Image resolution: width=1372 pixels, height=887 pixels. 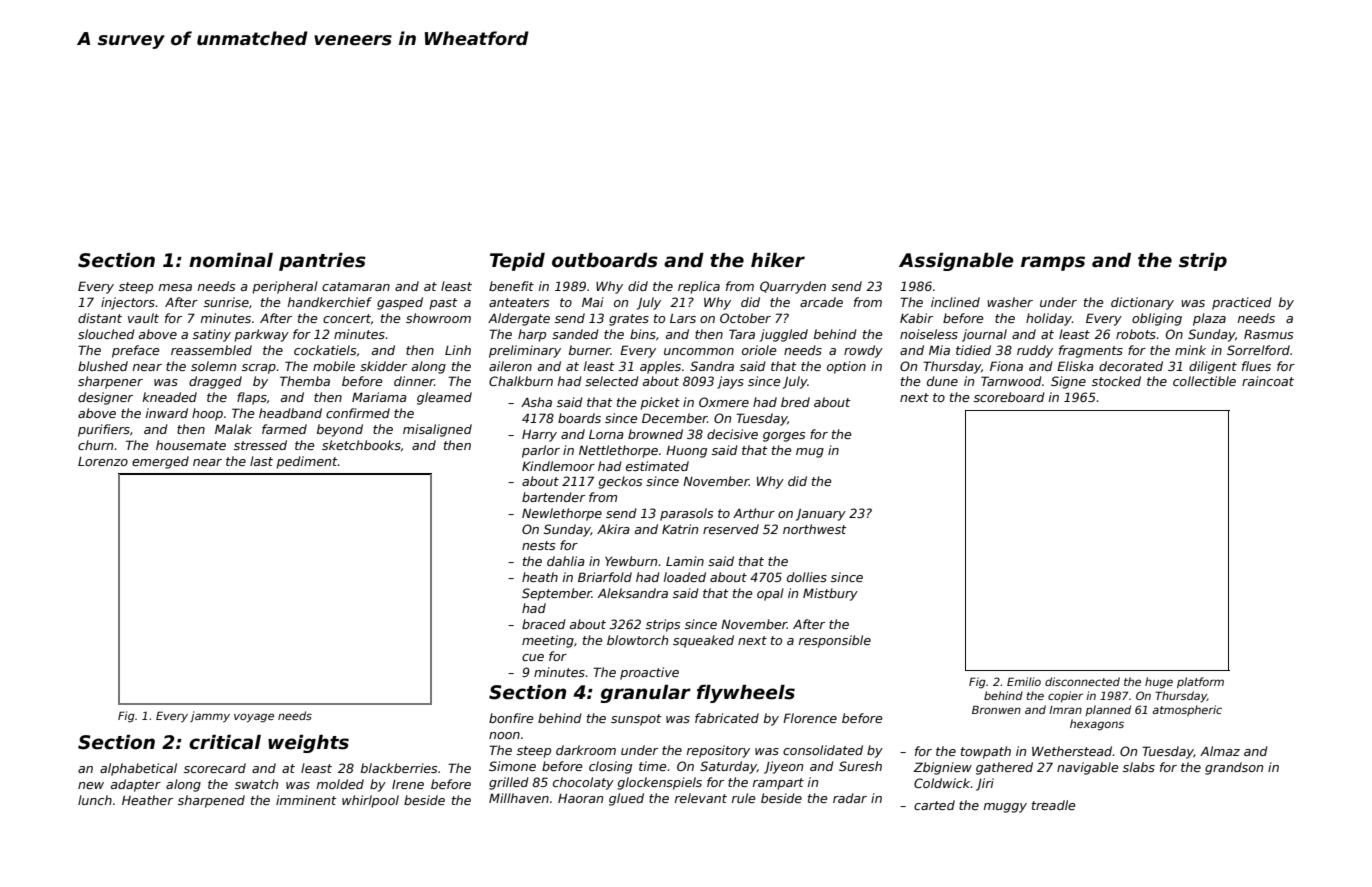 What do you see at coordinates (835, 641) in the image?
I see `responsible` at bounding box center [835, 641].
